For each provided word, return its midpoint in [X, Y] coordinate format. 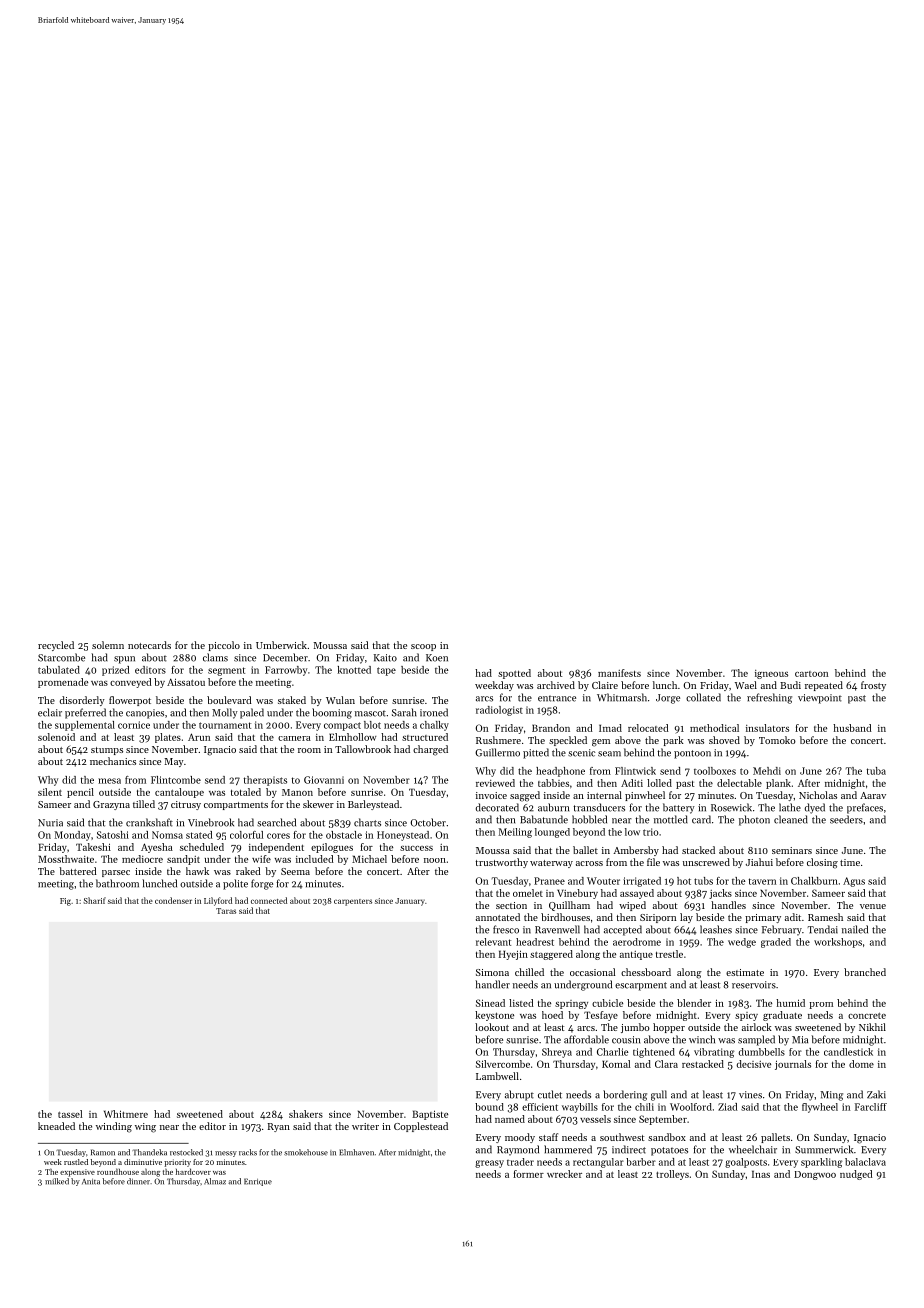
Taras [226, 911]
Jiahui [759, 862]
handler [493, 984]
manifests [619, 673]
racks [248, 1152]
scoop [423, 647]
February [782, 930]
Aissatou [186, 682]
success [416, 848]
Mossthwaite [66, 859]
